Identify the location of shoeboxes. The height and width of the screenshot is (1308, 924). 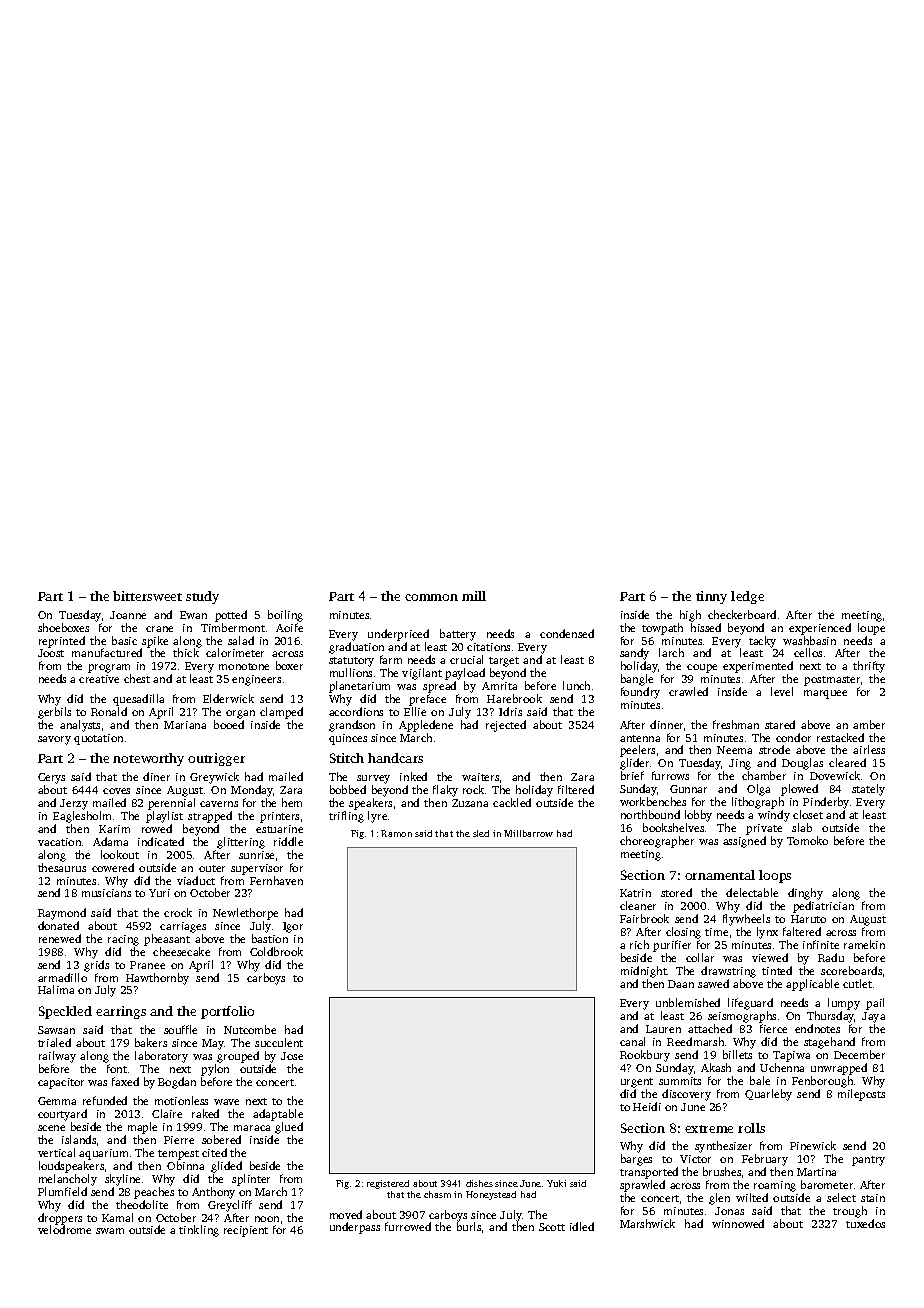
(63, 627).
